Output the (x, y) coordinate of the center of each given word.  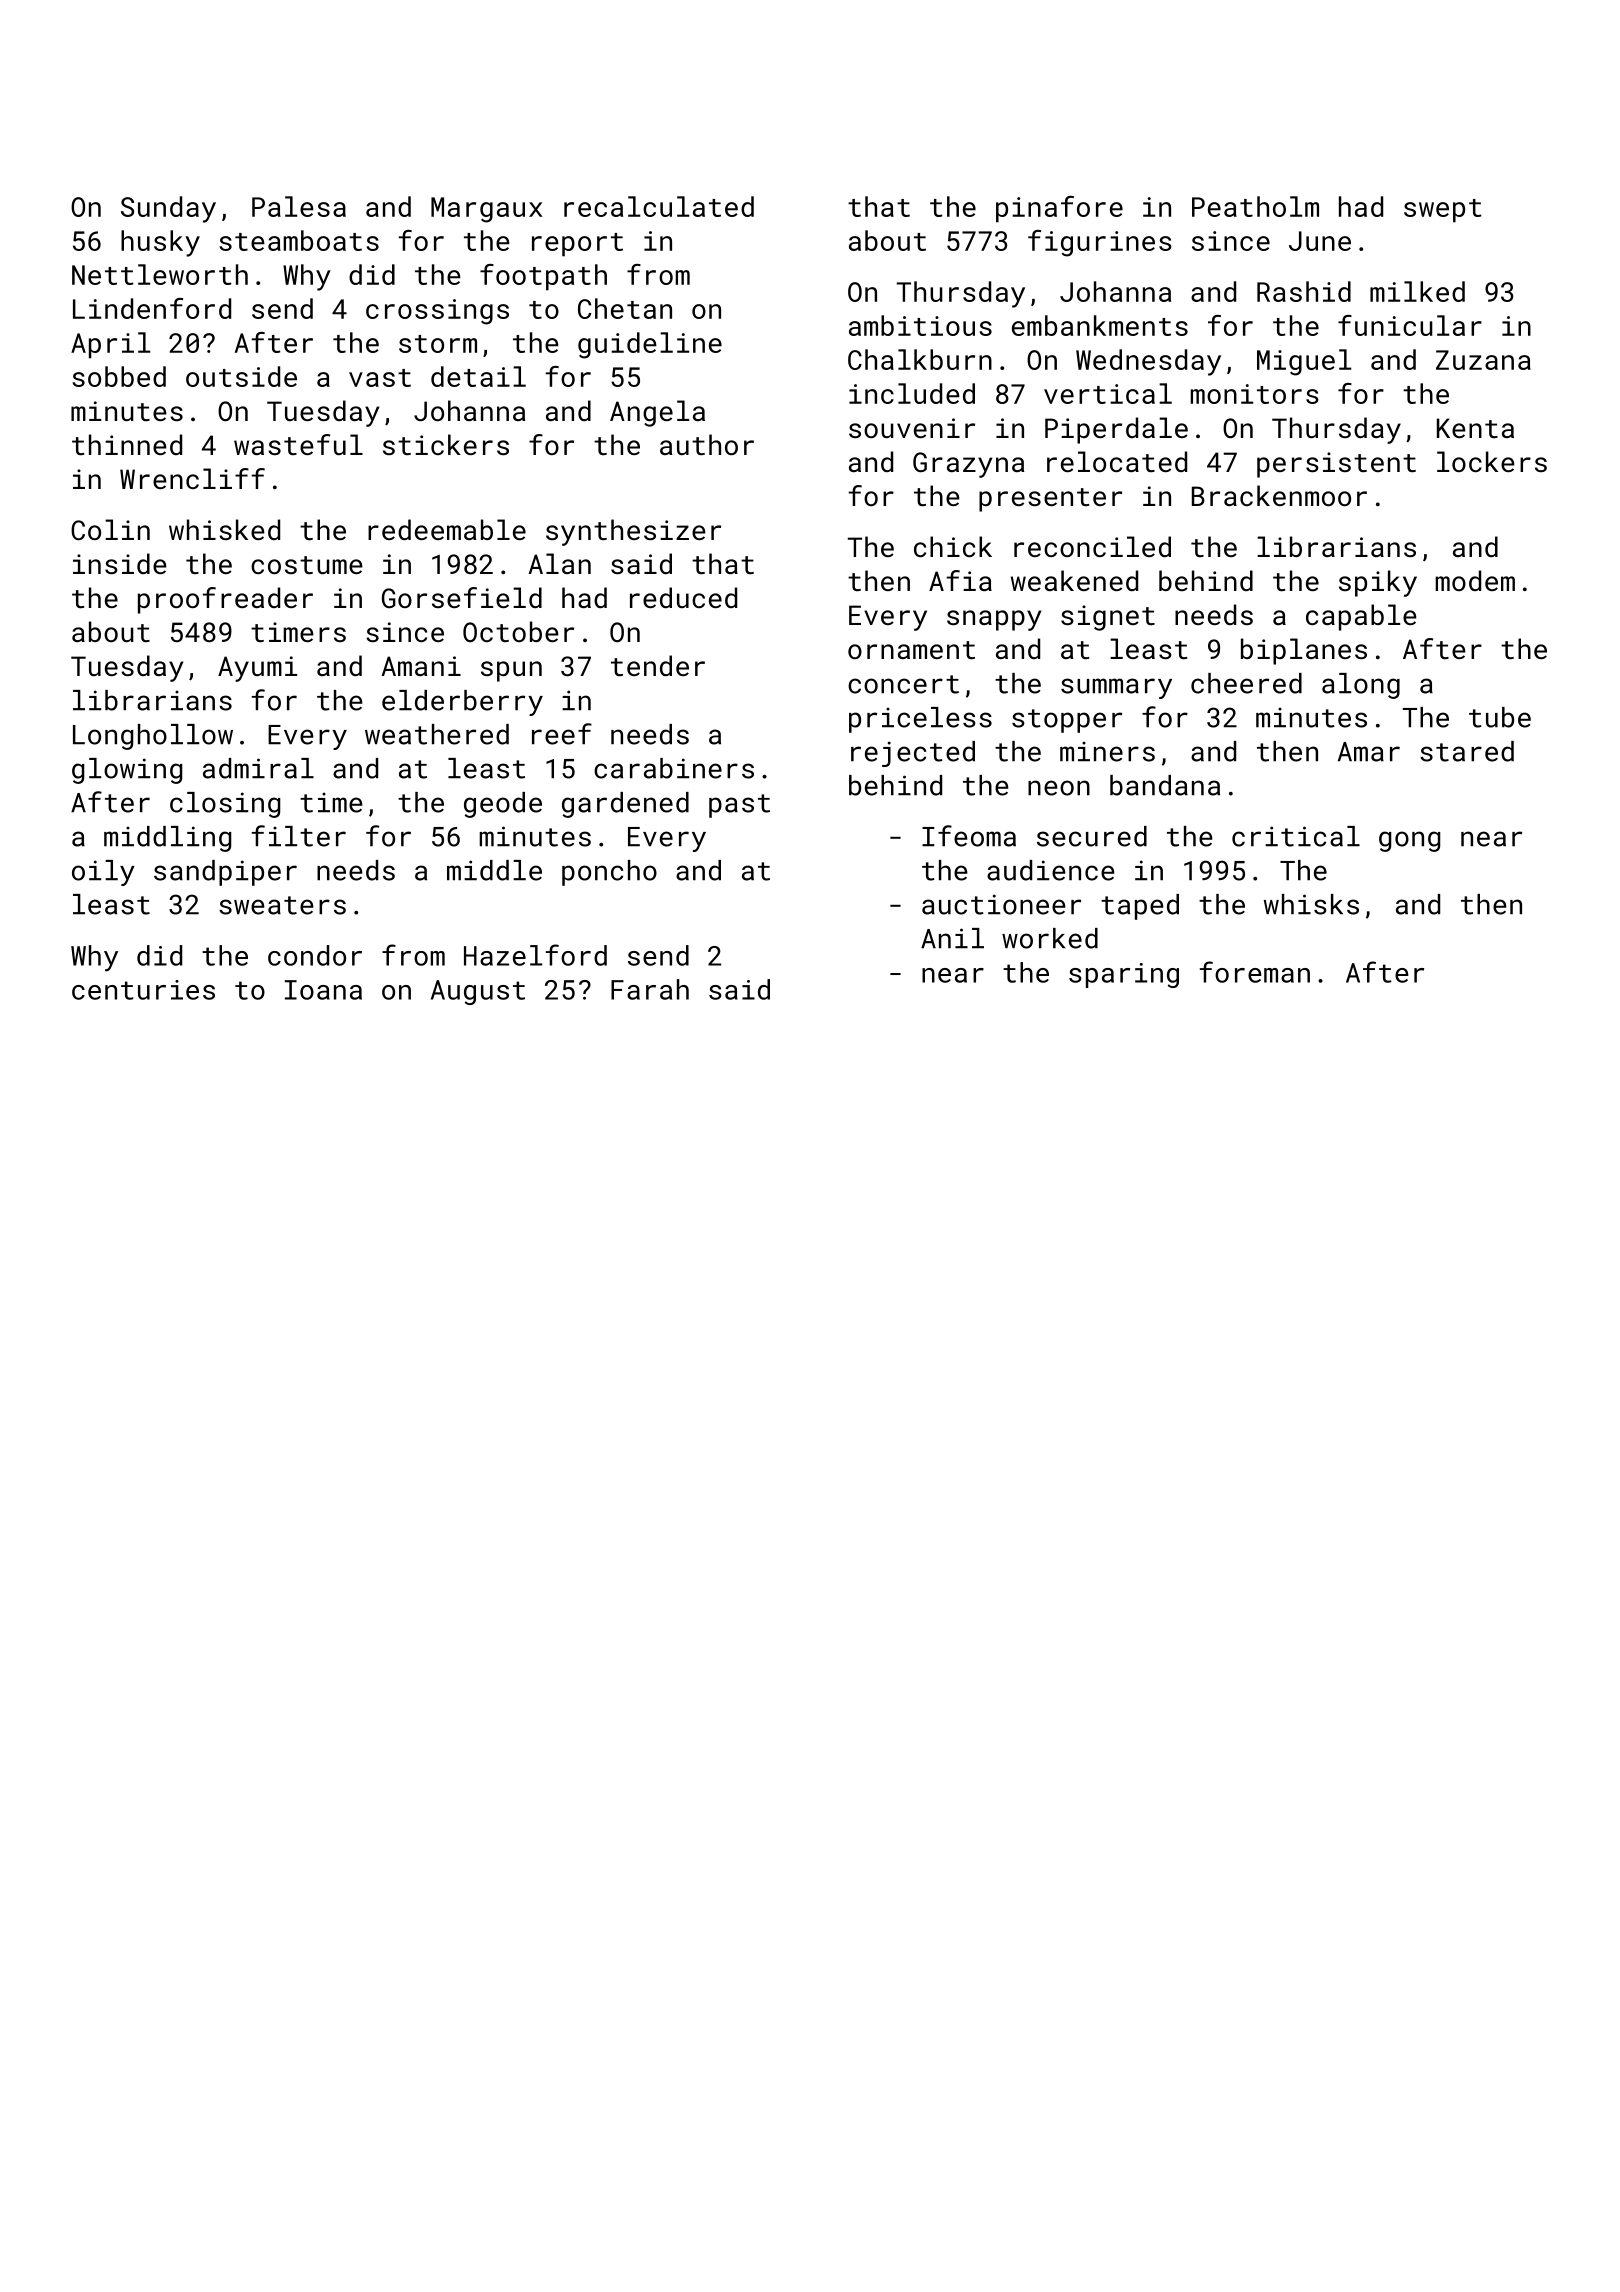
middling (167, 839)
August (478, 992)
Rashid (1304, 291)
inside (120, 563)
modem (1475, 580)
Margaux (487, 210)
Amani (421, 666)
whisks (1311, 904)
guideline (650, 345)
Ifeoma (969, 836)
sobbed (119, 376)
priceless (920, 720)
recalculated (659, 206)
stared (1467, 751)
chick (953, 546)
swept (1443, 211)
